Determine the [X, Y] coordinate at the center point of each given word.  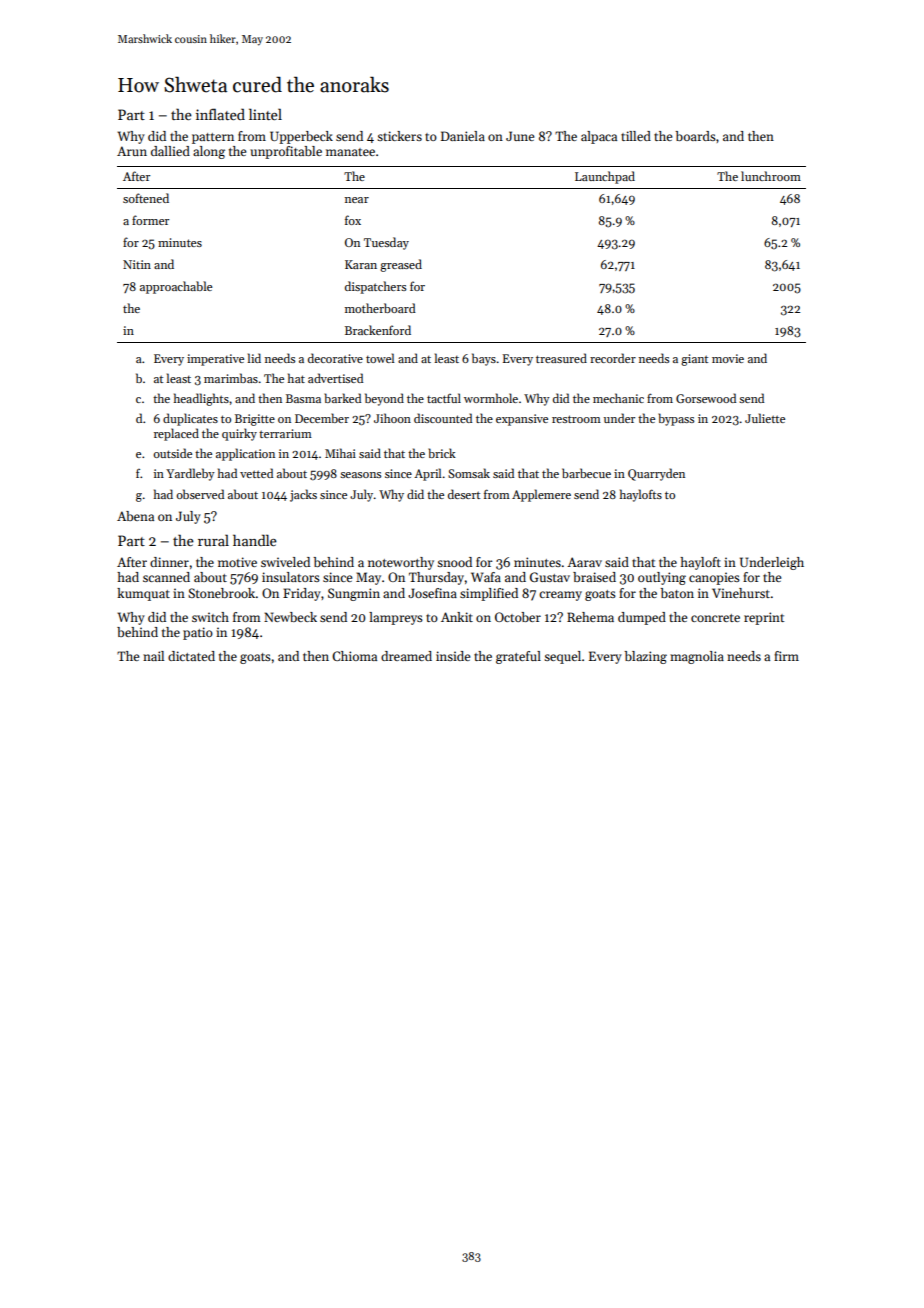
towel [380, 358]
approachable [176, 287]
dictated [191, 656]
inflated [220, 114]
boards [695, 136]
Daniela [463, 136]
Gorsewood [706, 398]
